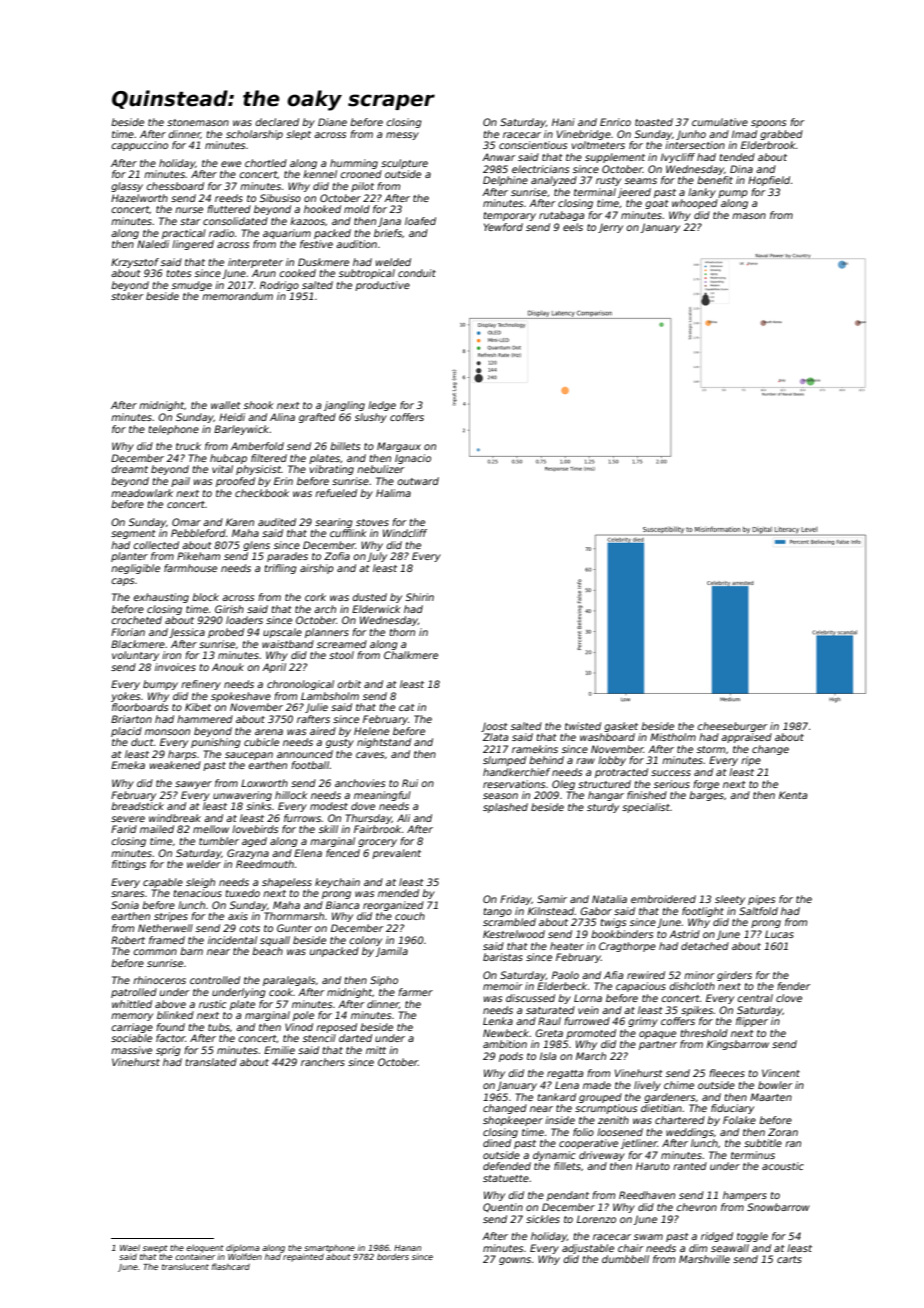  Describe the element at coordinates (130, 469) in the screenshot. I see `dreamt` at that location.
